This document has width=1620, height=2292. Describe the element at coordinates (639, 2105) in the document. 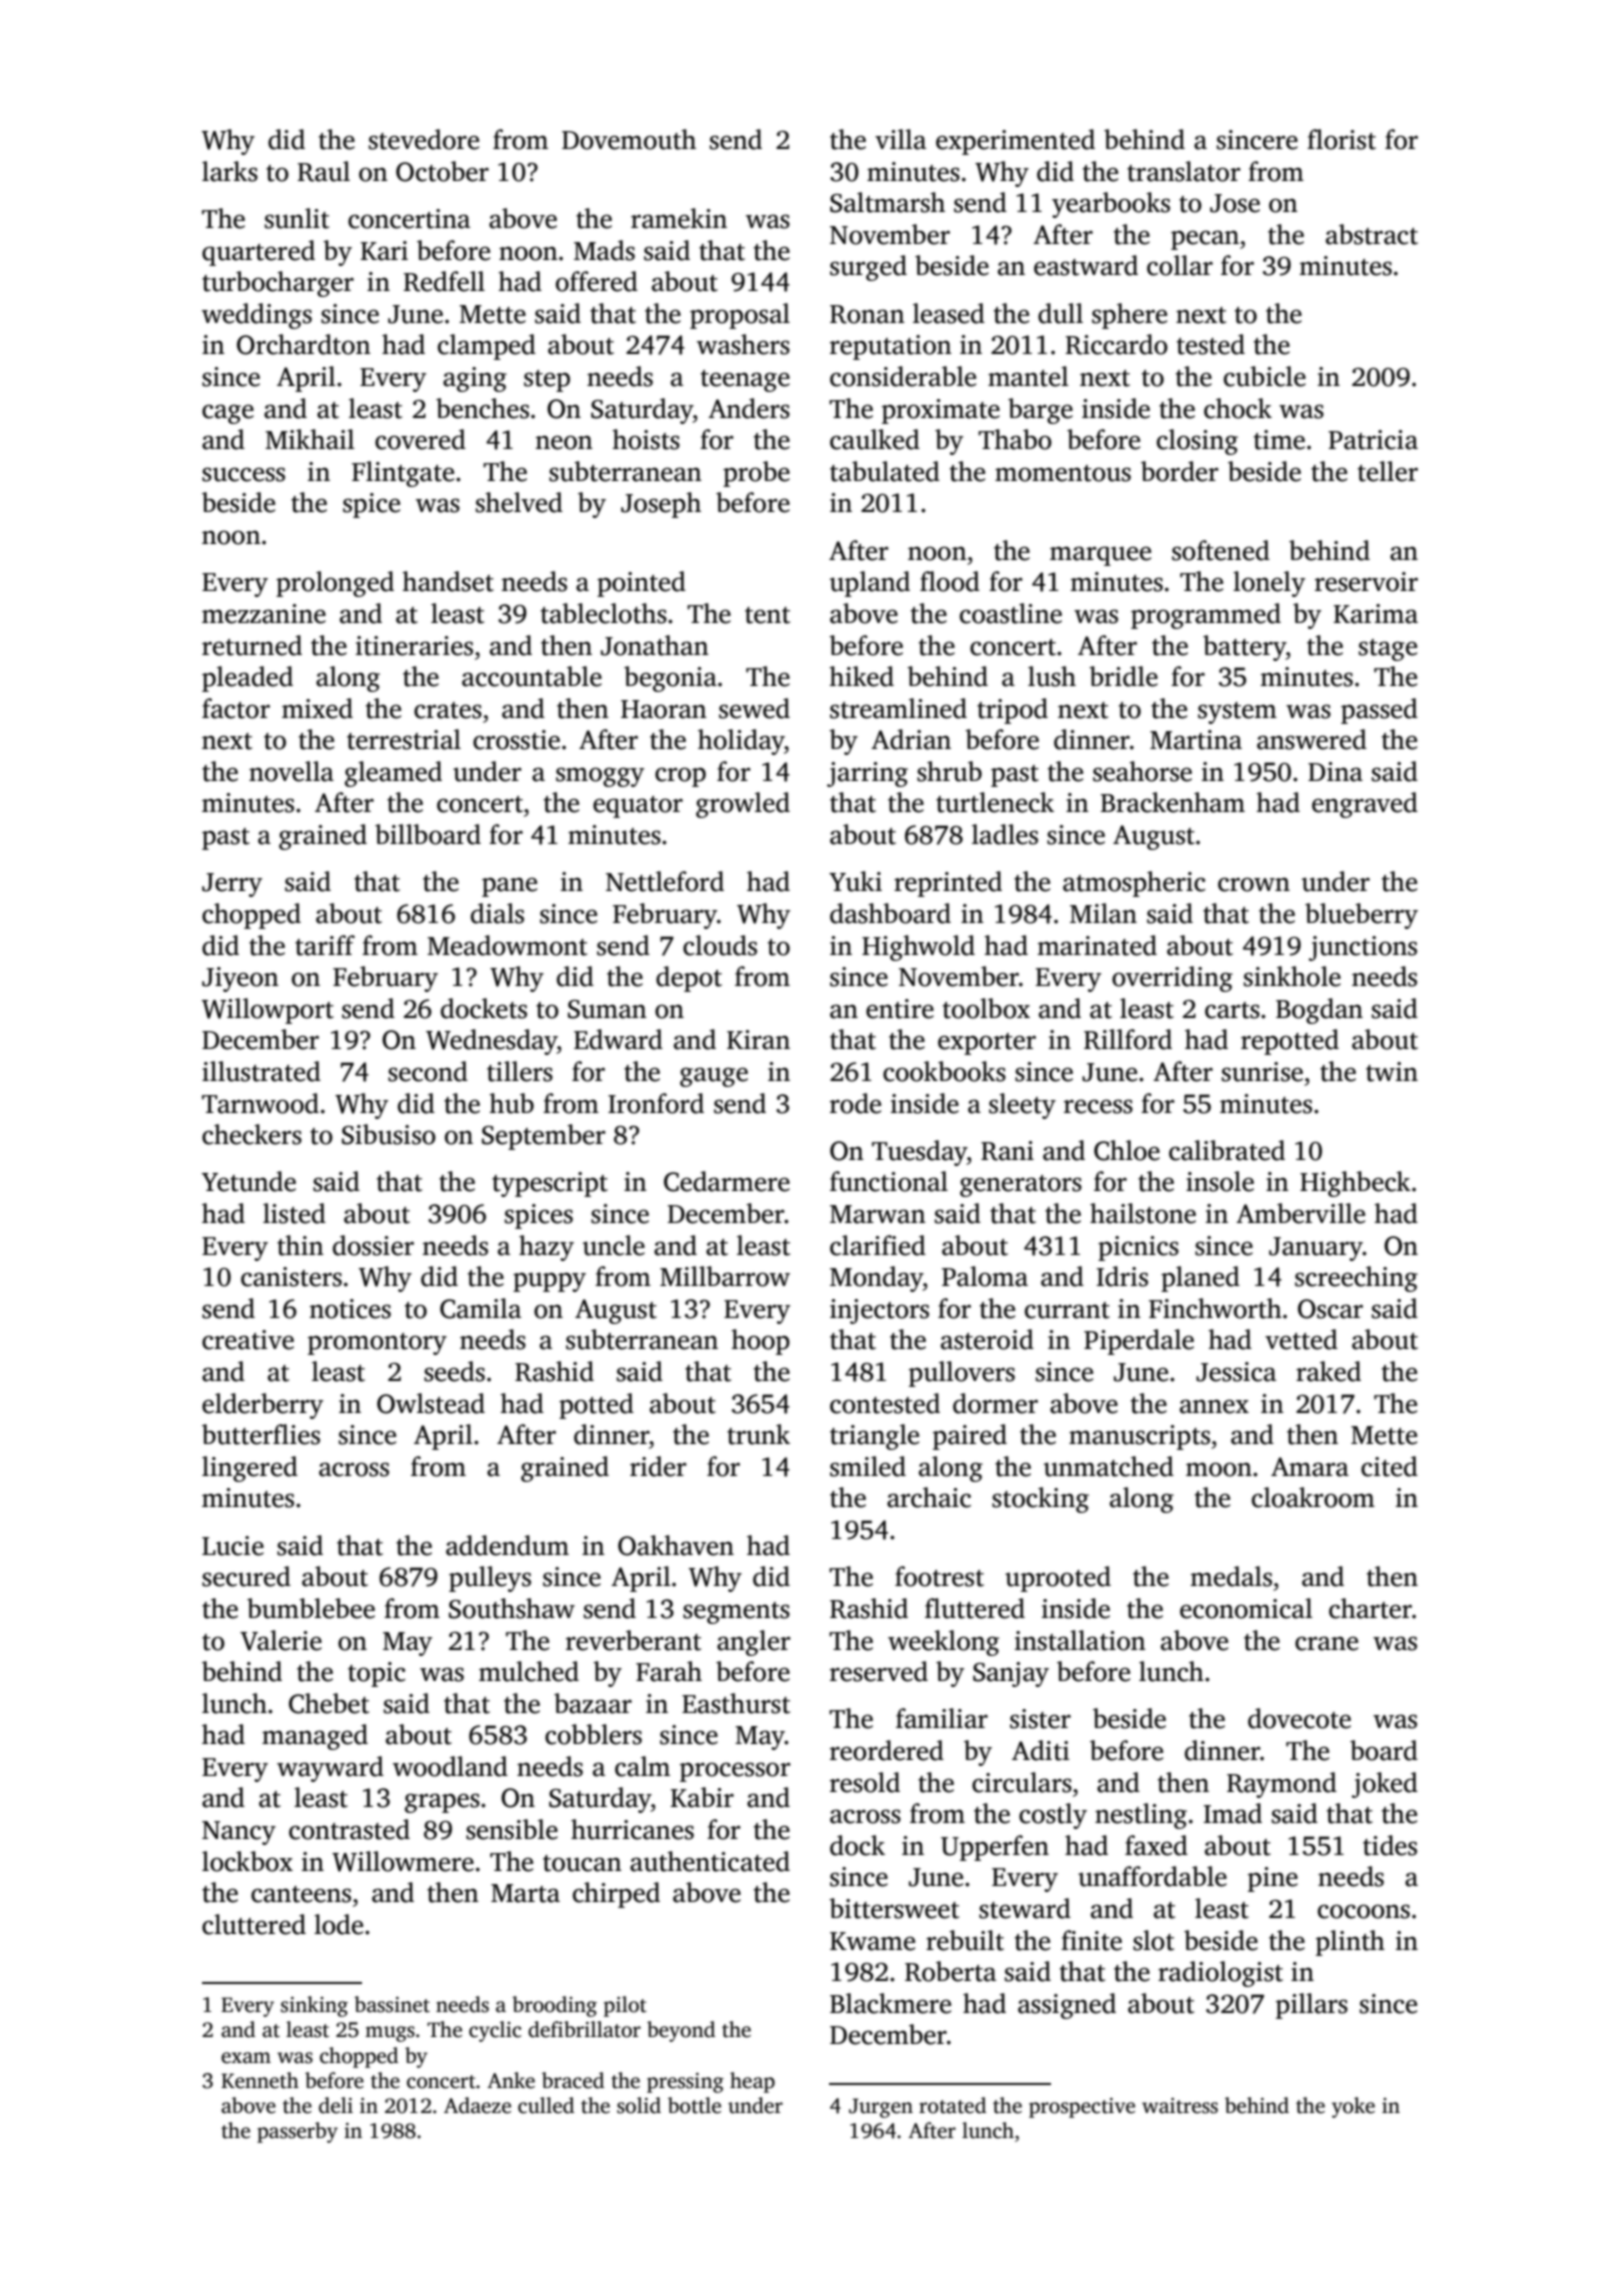

I see `solid` at that location.
